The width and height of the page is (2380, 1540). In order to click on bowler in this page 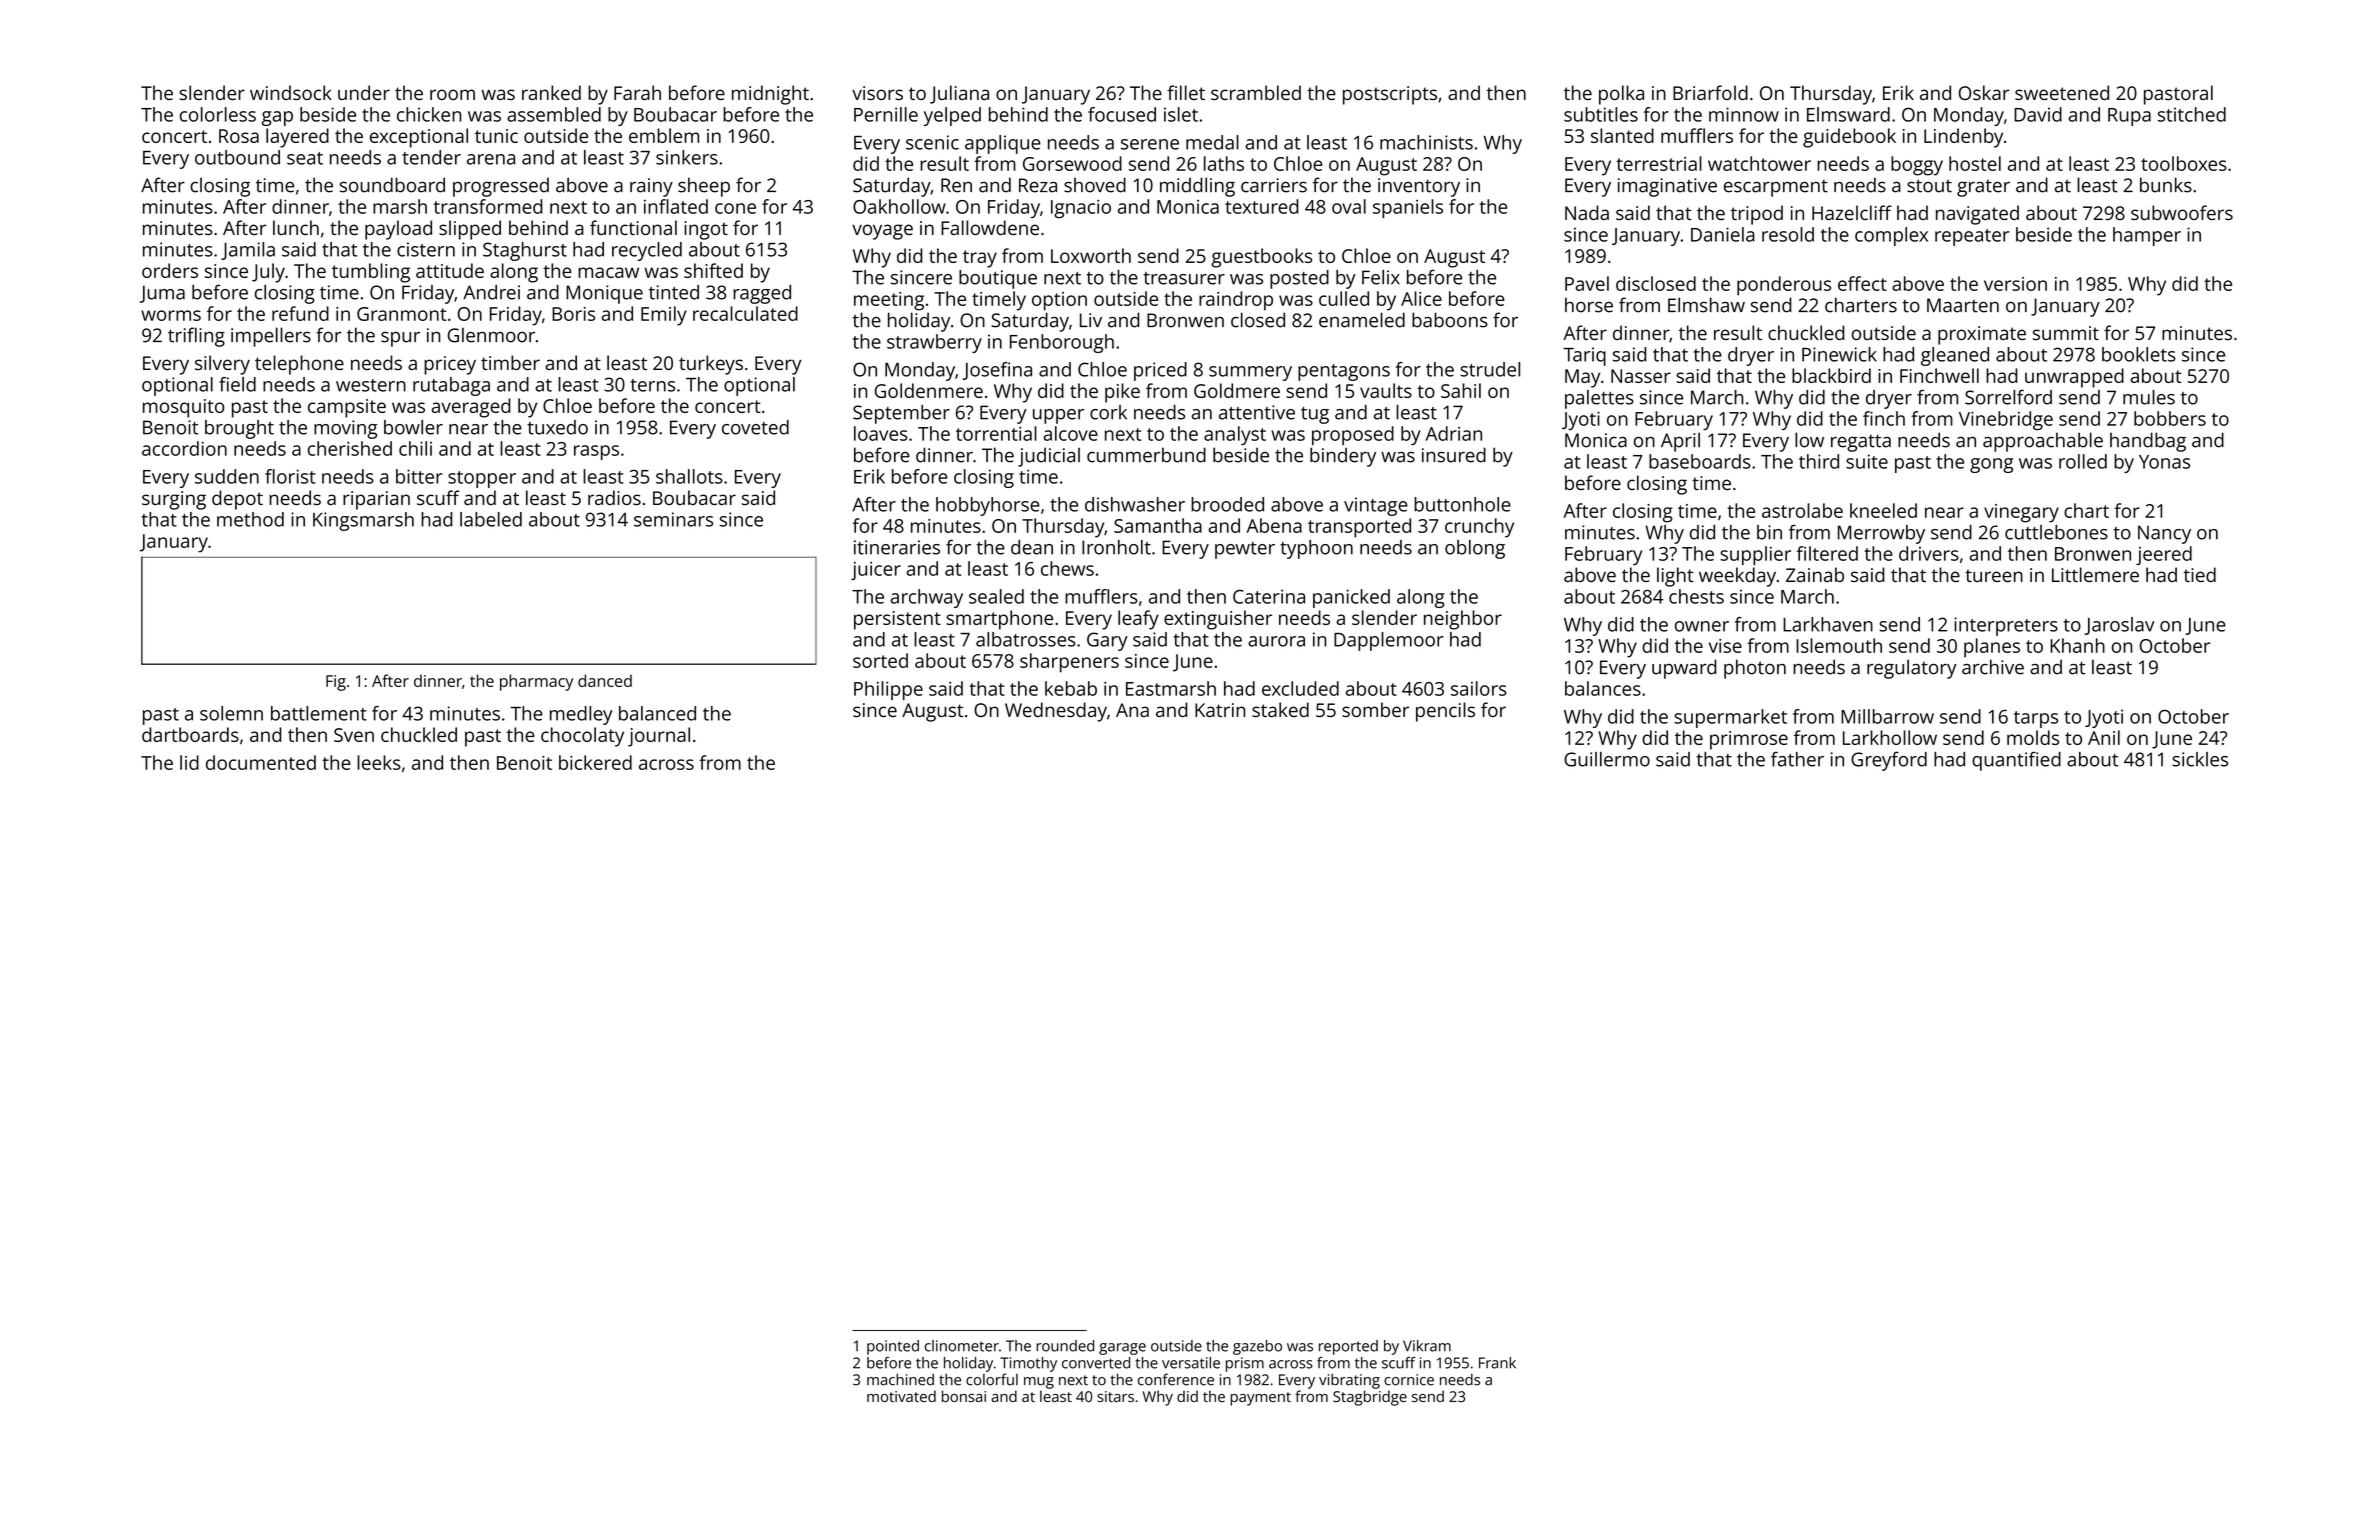, I will do `click(413, 427)`.
